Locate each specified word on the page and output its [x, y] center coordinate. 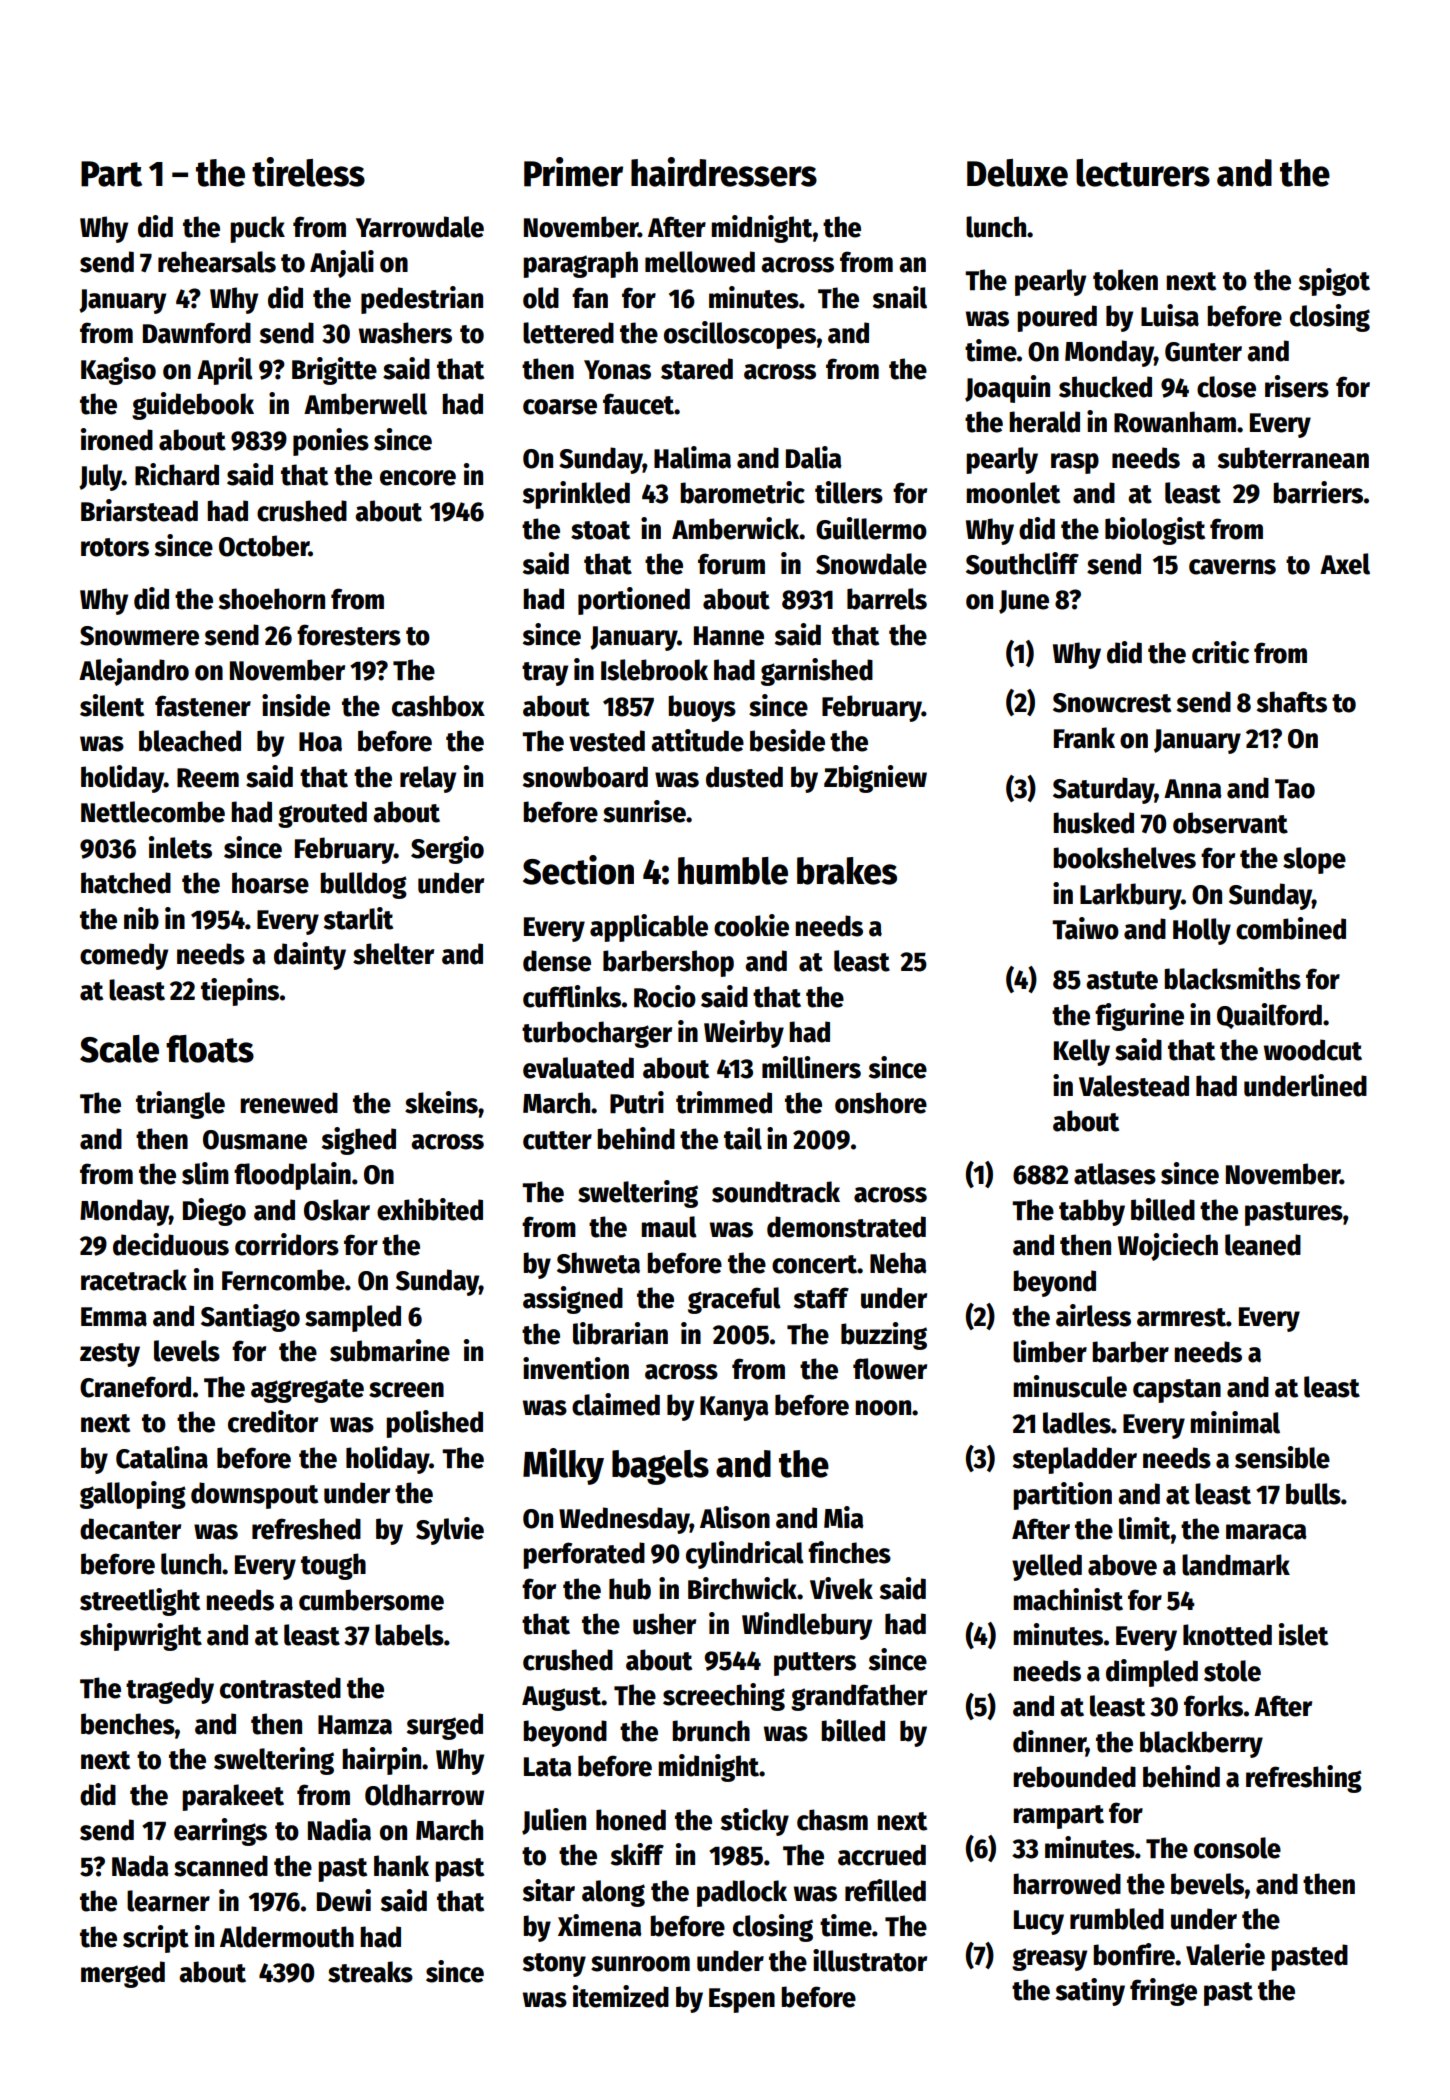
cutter [557, 1140]
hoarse [270, 883]
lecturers [1143, 173]
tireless [308, 172]
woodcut [1313, 1050]
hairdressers [724, 172]
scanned [221, 1866]
